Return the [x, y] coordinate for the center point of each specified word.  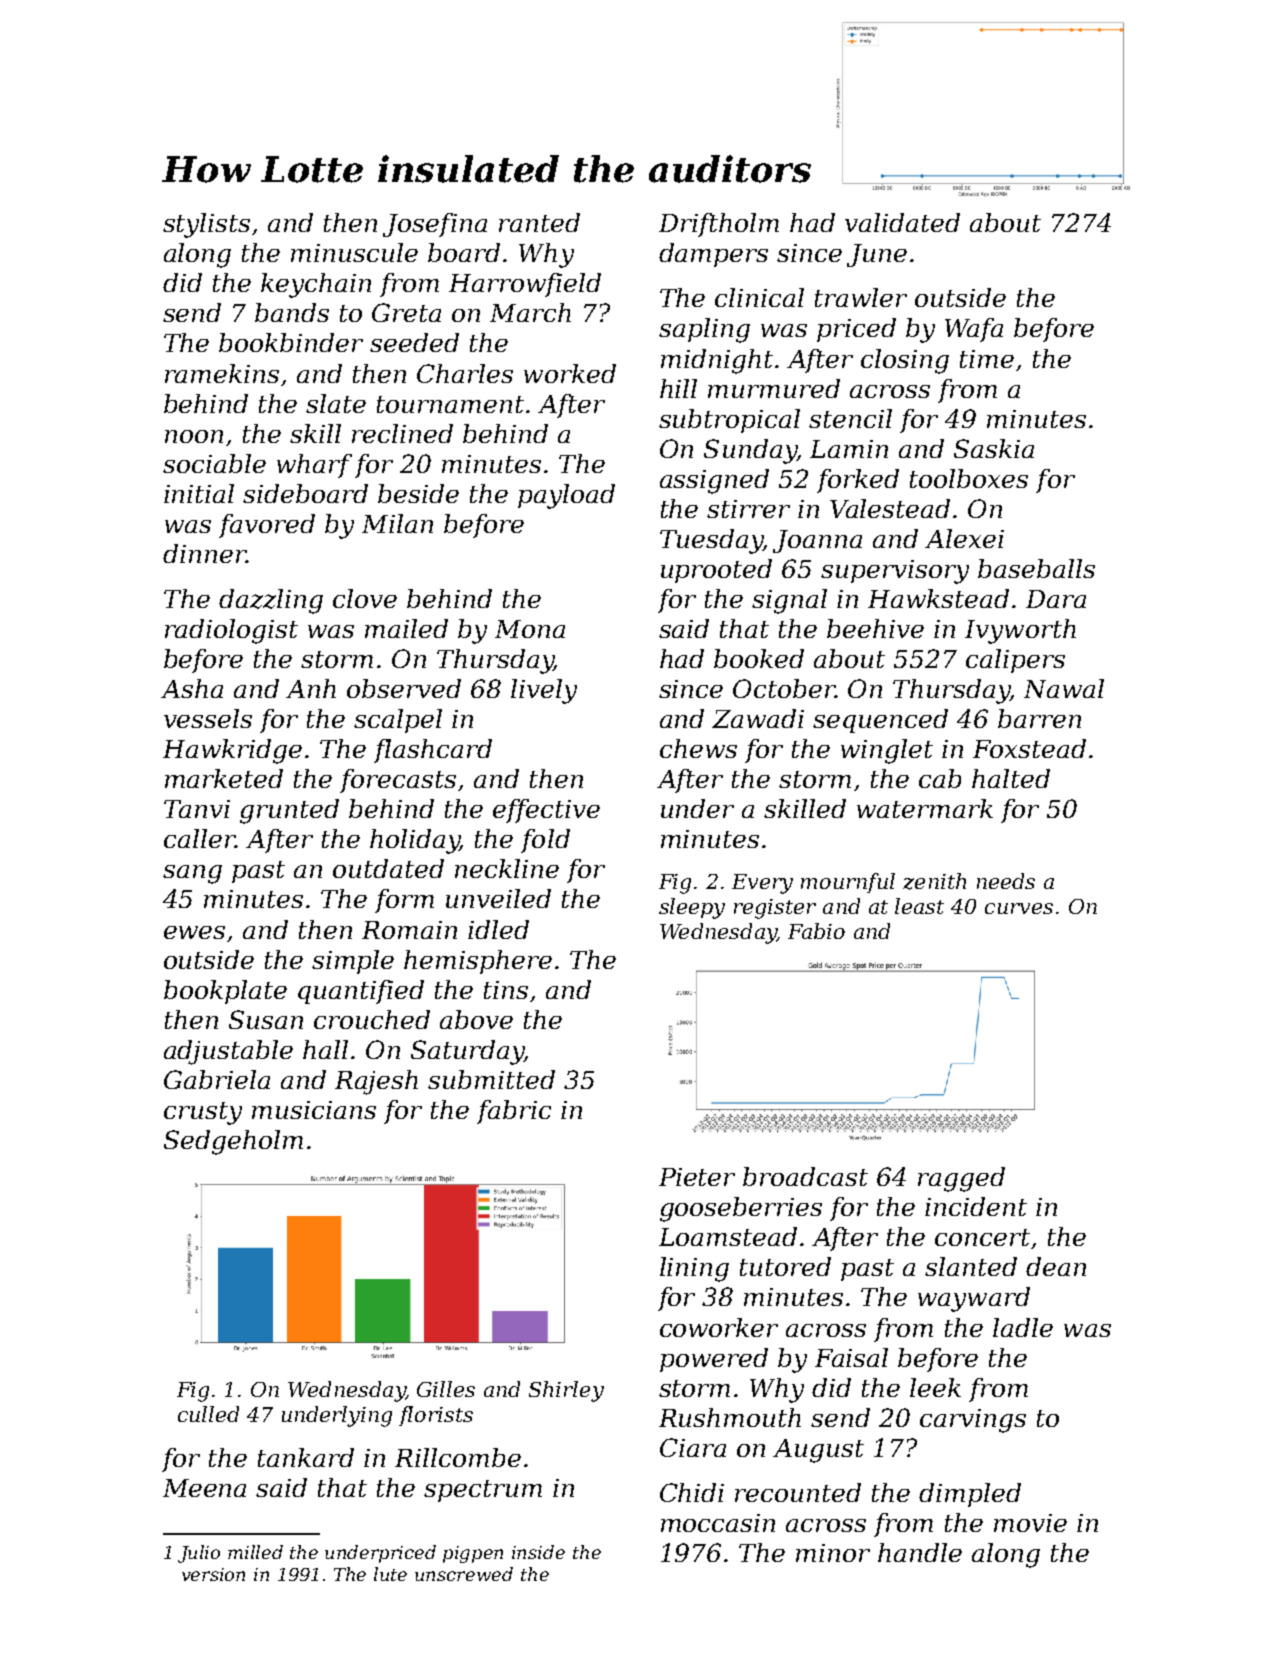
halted [1011, 778]
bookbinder [291, 342]
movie [1030, 1523]
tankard [306, 1457]
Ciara [693, 1447]
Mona [530, 629]
